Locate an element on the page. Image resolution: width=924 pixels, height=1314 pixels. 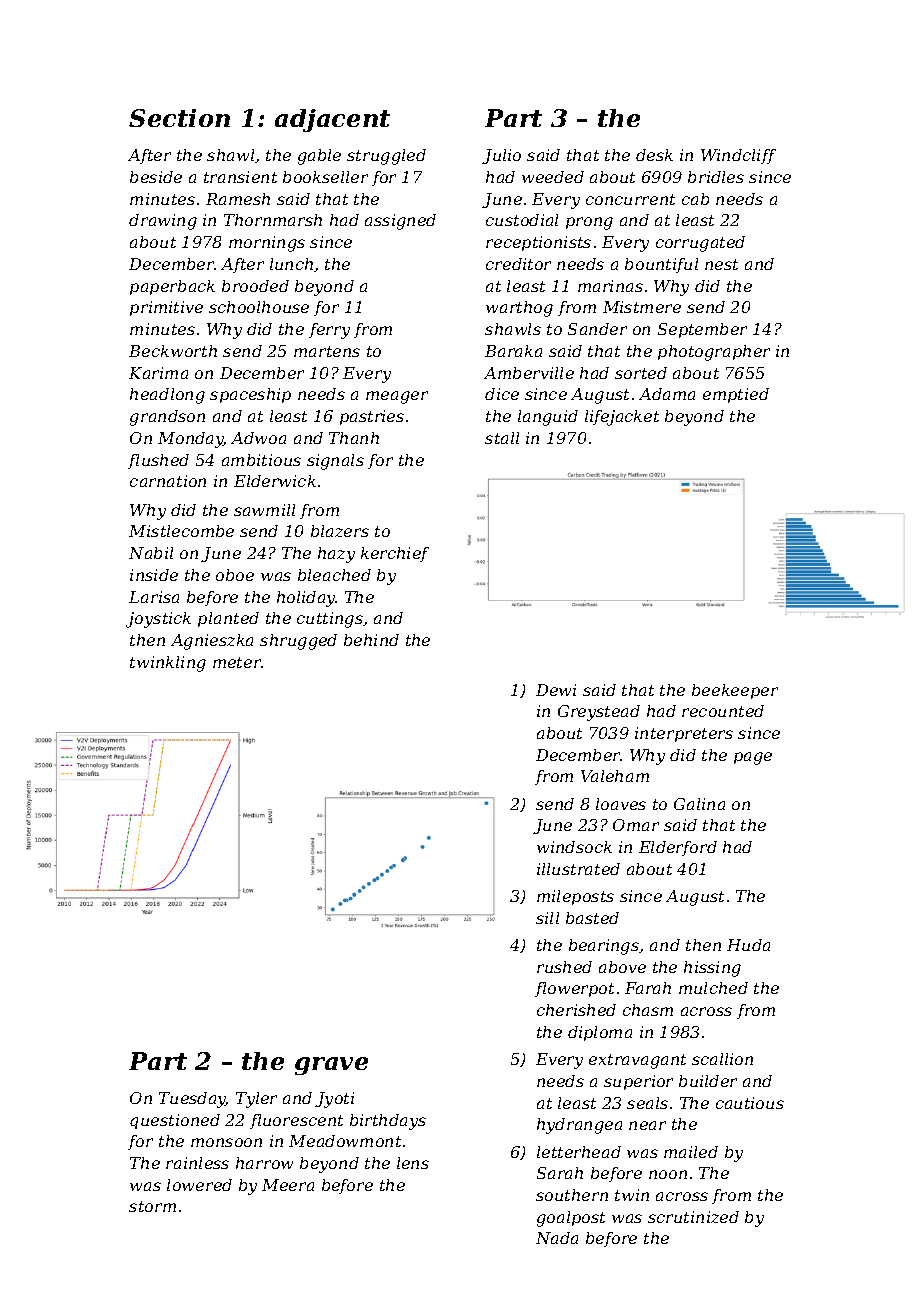
Meera is located at coordinates (288, 1185).
